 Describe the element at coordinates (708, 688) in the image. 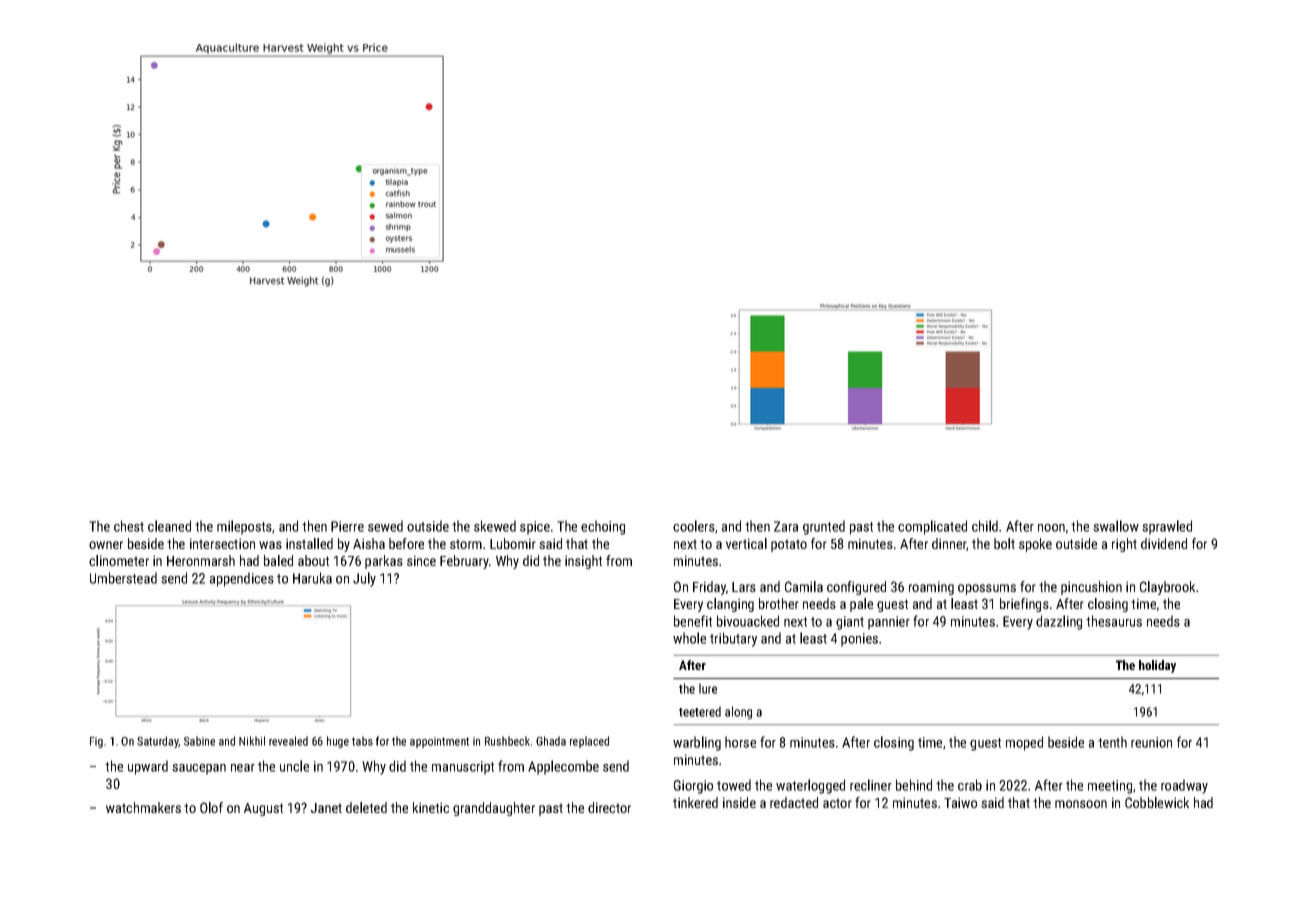

I see `lure` at that location.
